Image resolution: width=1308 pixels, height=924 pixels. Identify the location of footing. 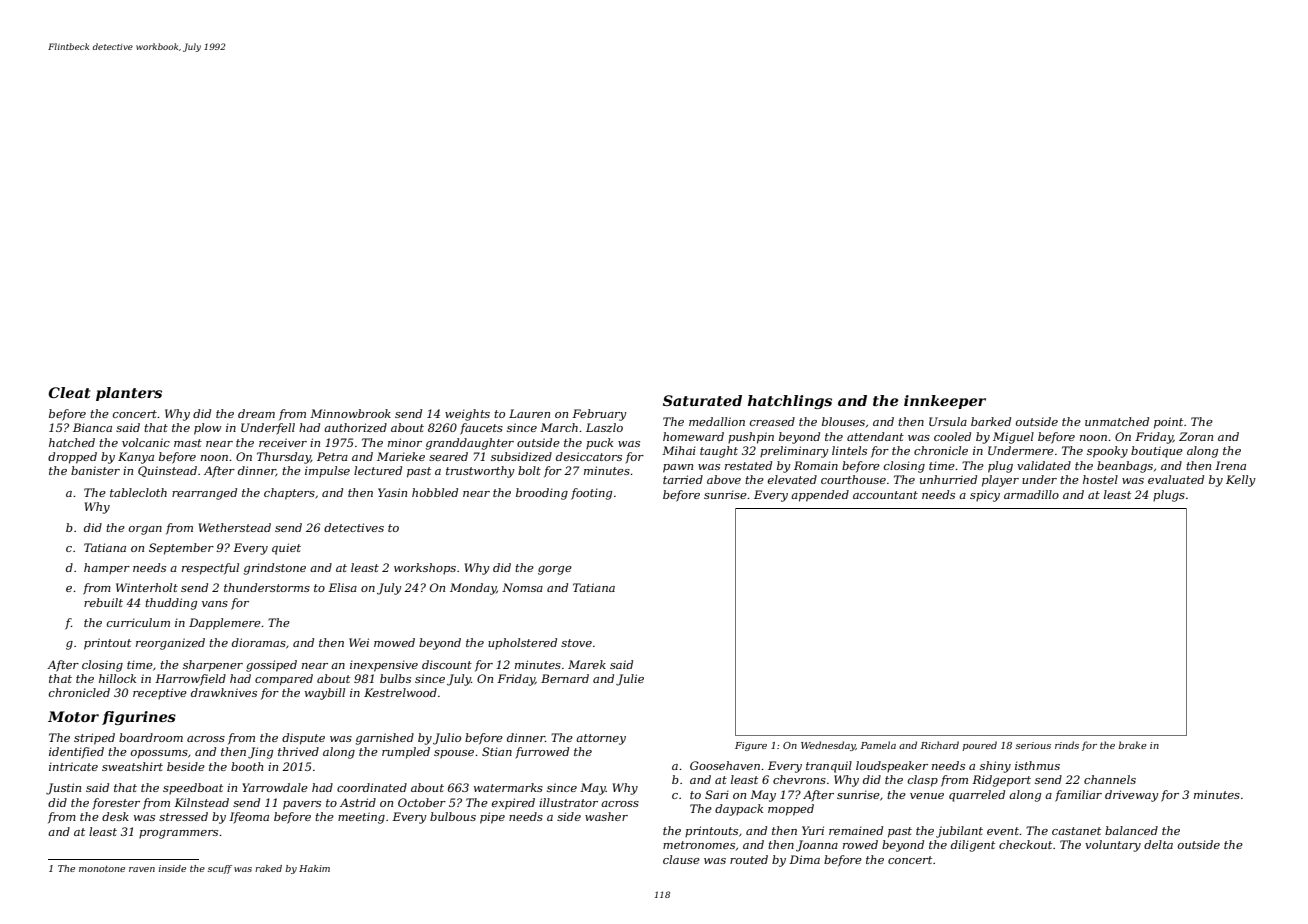
(591, 494).
